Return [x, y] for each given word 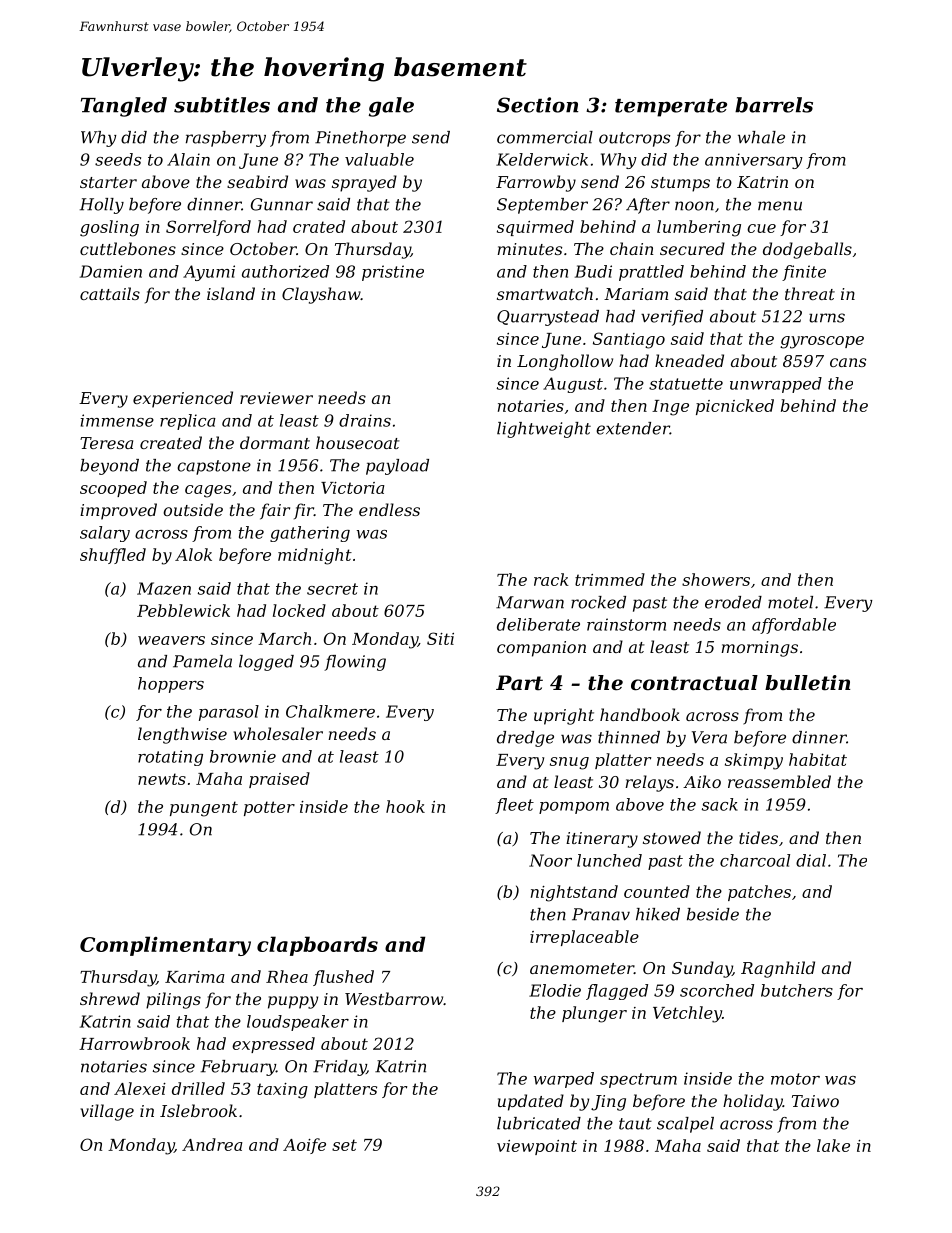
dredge [525, 739]
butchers [797, 990]
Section [538, 105]
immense [117, 420]
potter [269, 808]
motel [790, 602]
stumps [680, 184]
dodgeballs [807, 250]
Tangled [124, 107]
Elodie [555, 990]
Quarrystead [548, 318]
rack [551, 579]
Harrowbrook [134, 1043]
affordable [794, 626]
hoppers [171, 685]
